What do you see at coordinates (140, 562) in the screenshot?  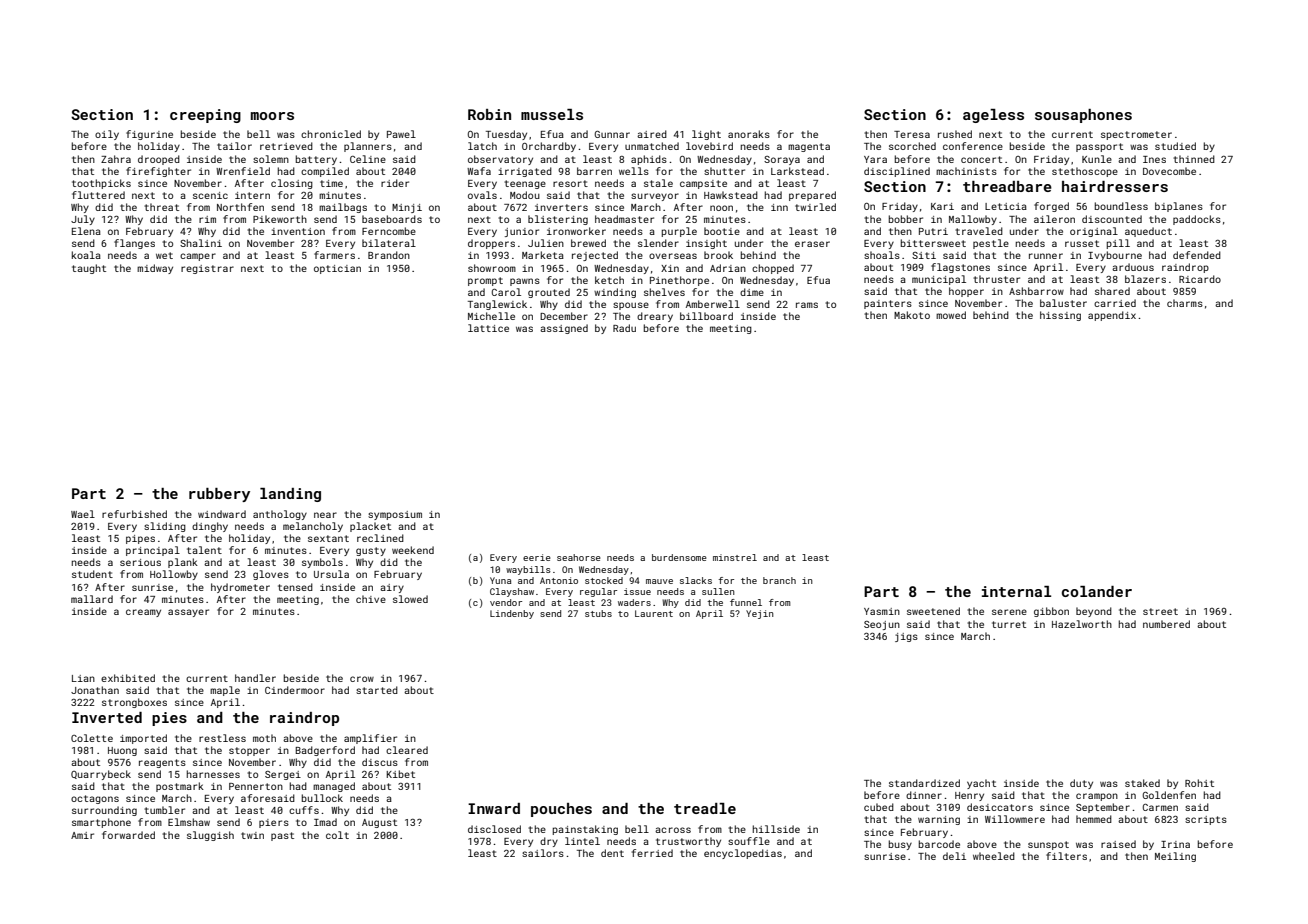 I see `serious` at bounding box center [140, 562].
